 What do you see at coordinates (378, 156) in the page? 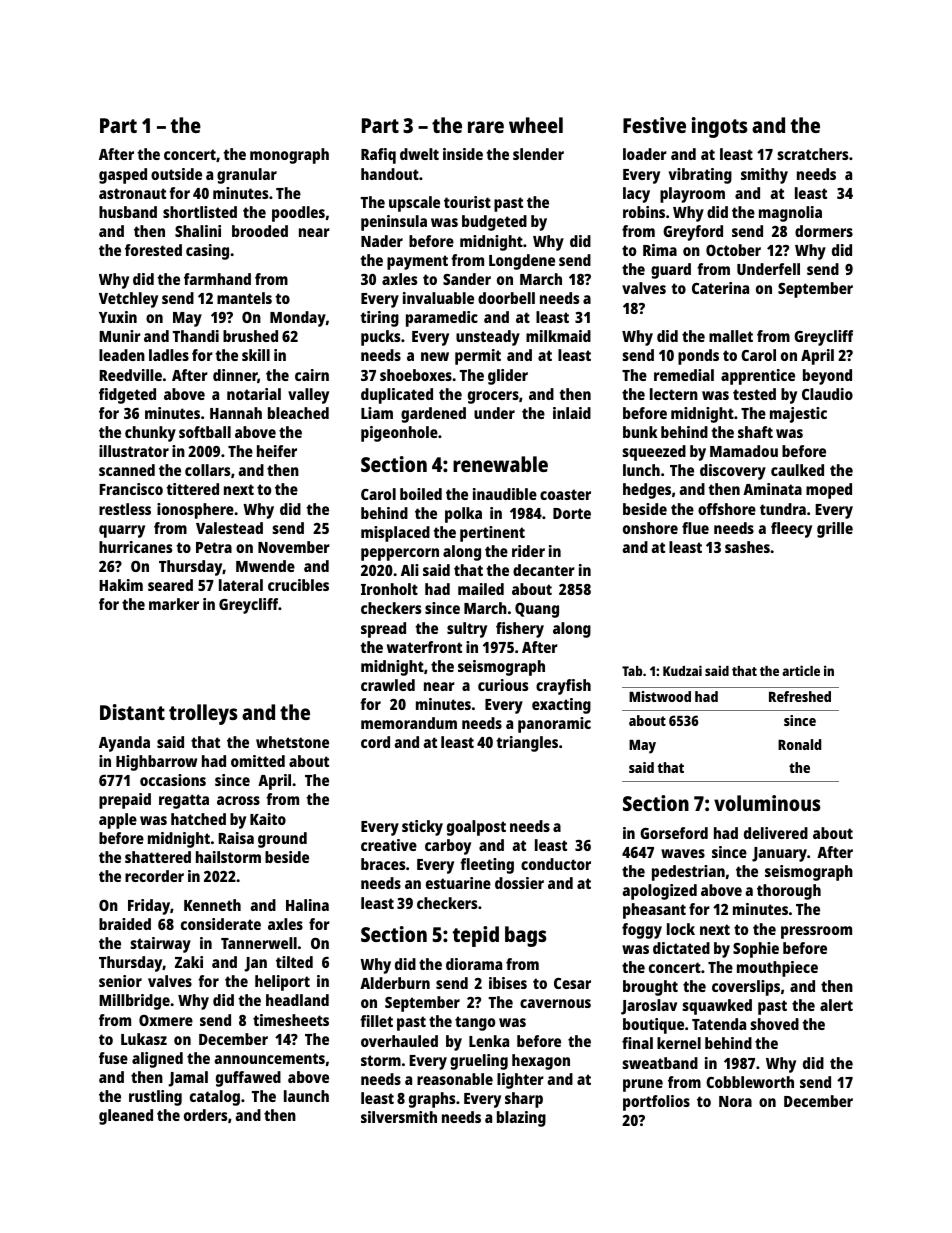
I see `Rafiq` at bounding box center [378, 156].
